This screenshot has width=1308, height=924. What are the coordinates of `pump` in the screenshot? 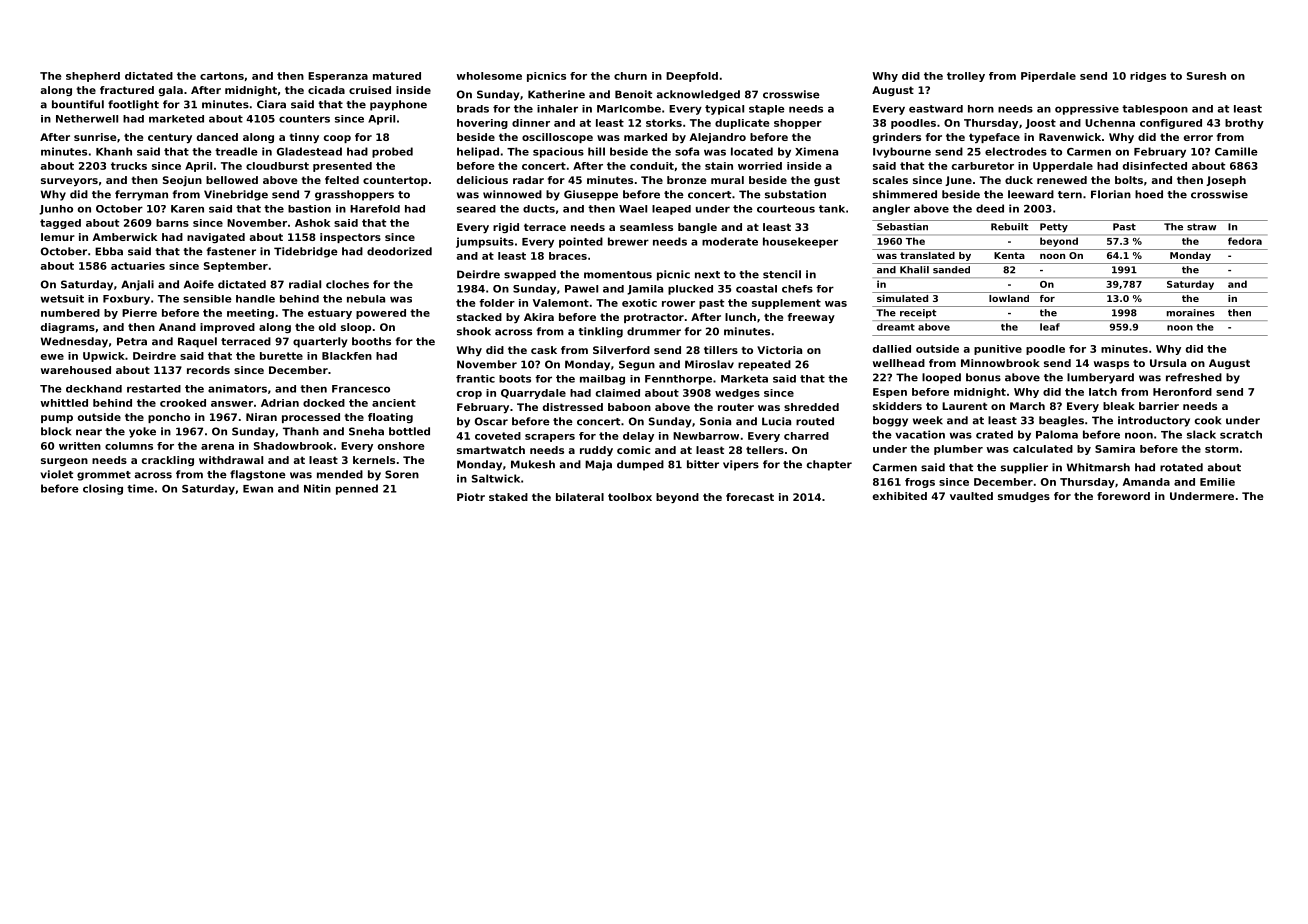 It's located at (57, 419).
